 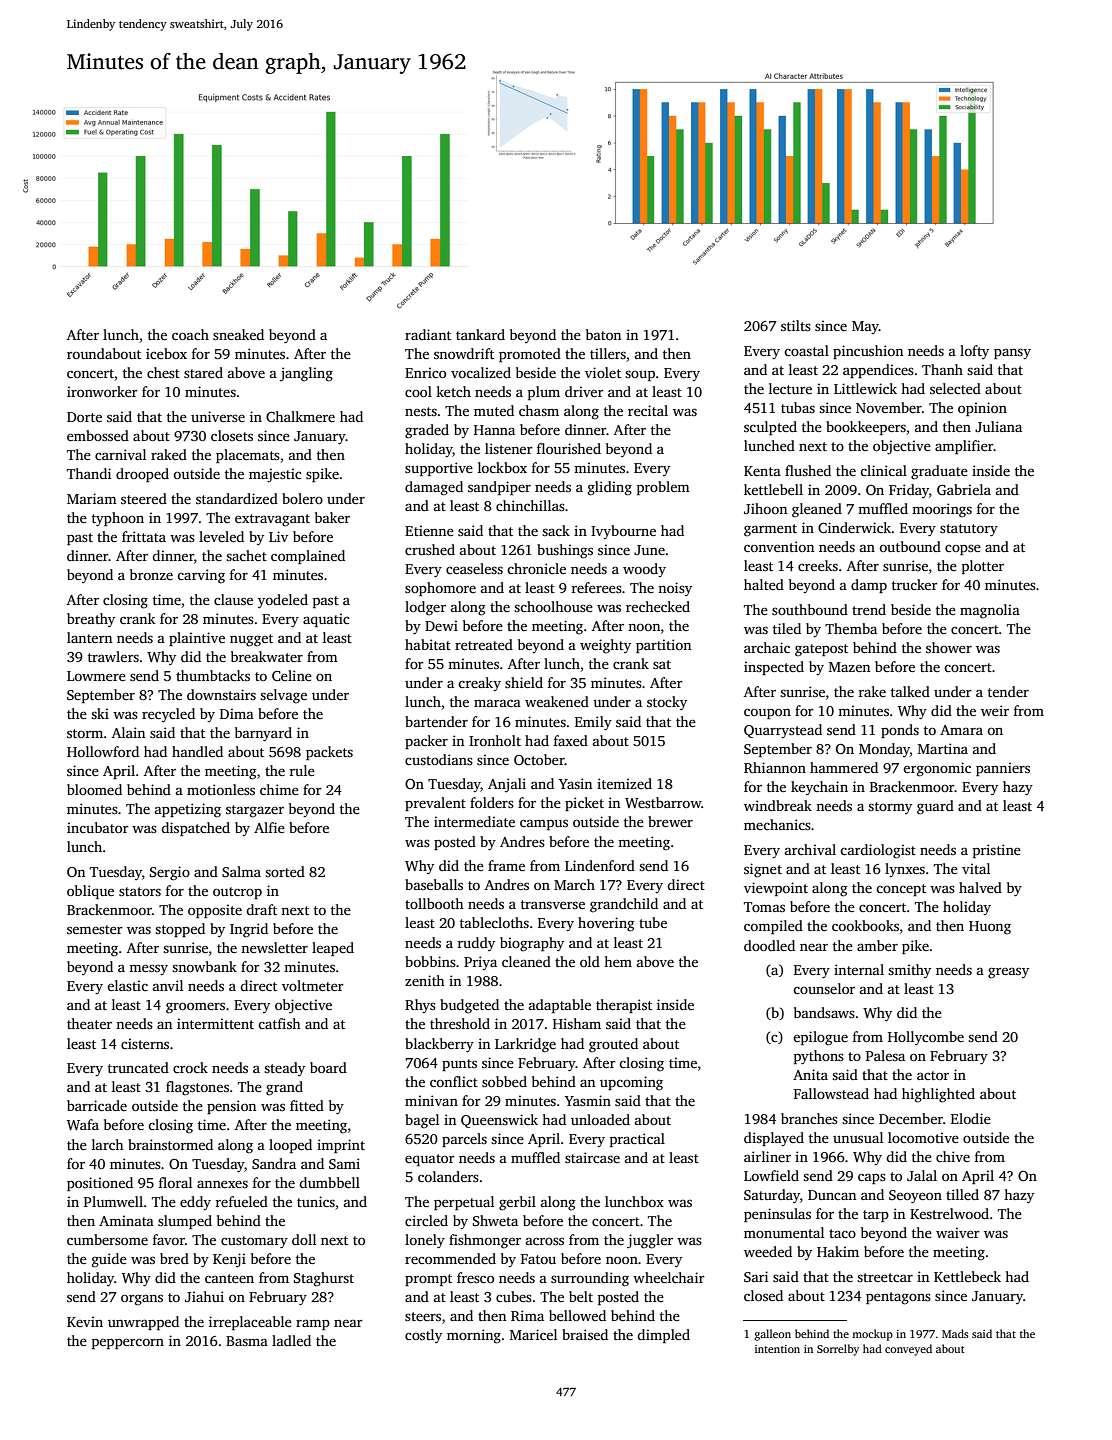 I want to click on highlighted, so click(x=938, y=1095).
